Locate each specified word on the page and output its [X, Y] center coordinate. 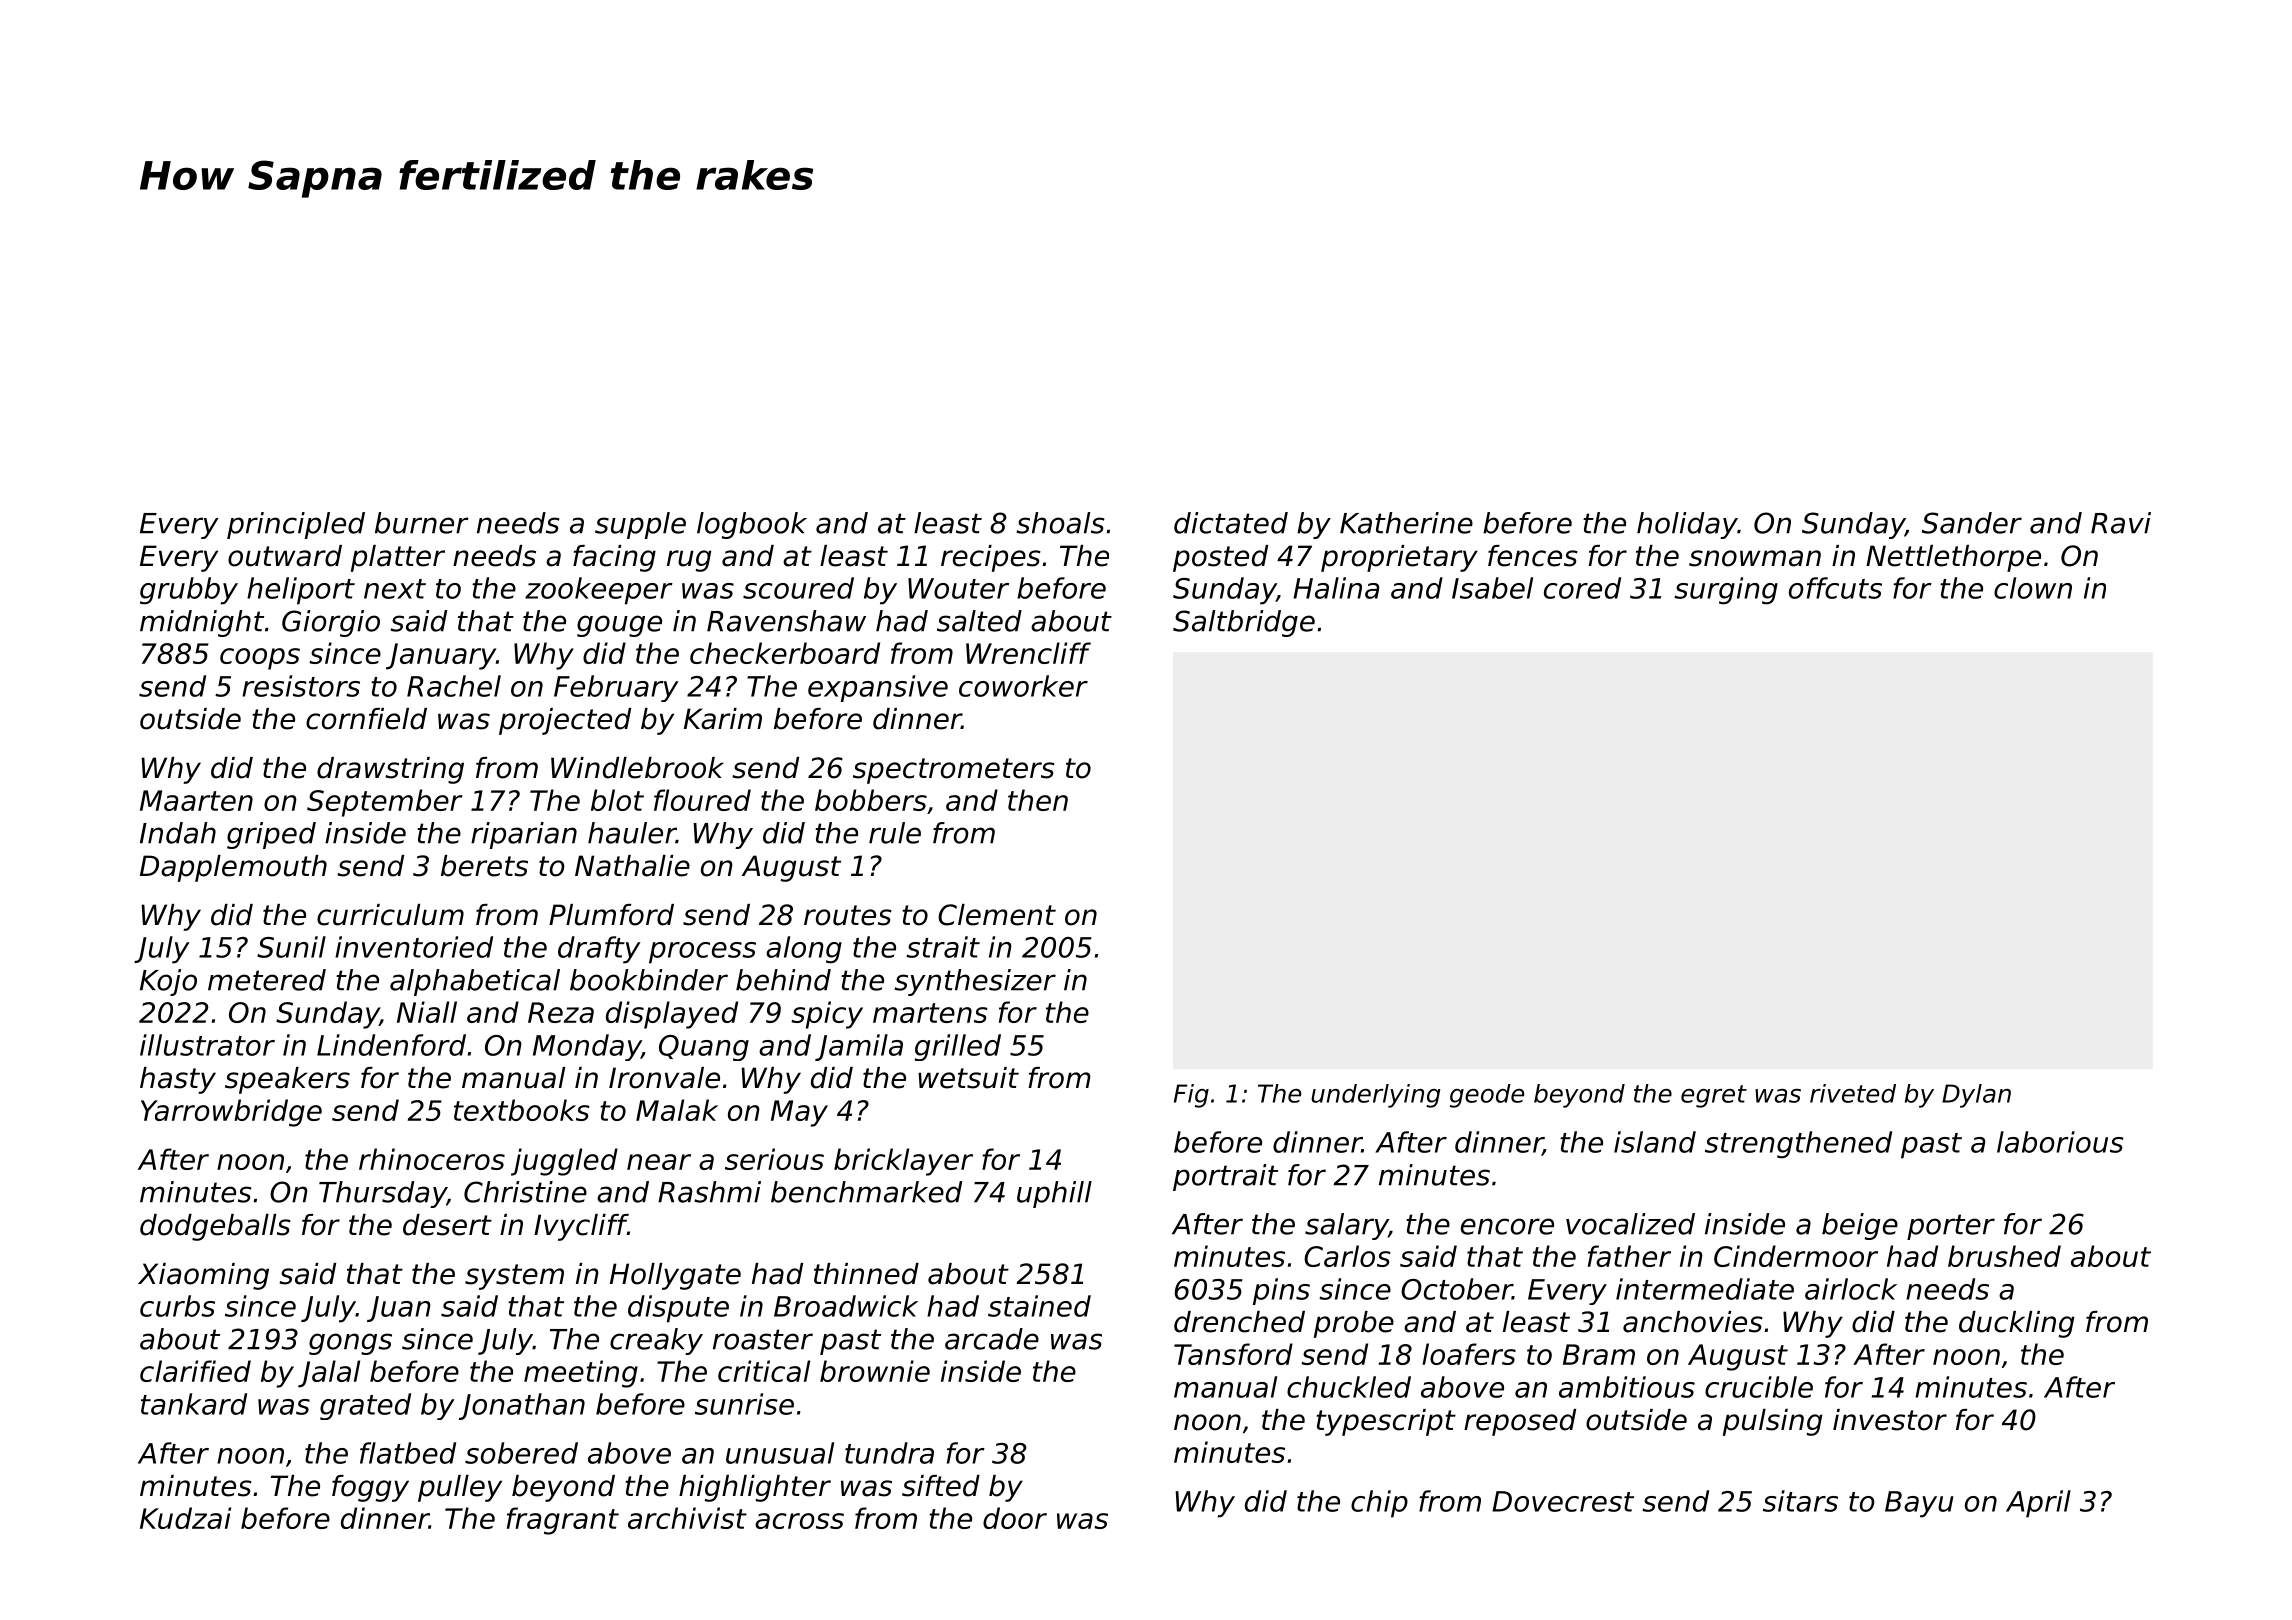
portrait [1225, 1177]
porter [1951, 1227]
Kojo [168, 982]
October [1456, 1289]
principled [296, 525]
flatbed [408, 1453]
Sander [1972, 523]
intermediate [1705, 1289]
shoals [1060, 523]
